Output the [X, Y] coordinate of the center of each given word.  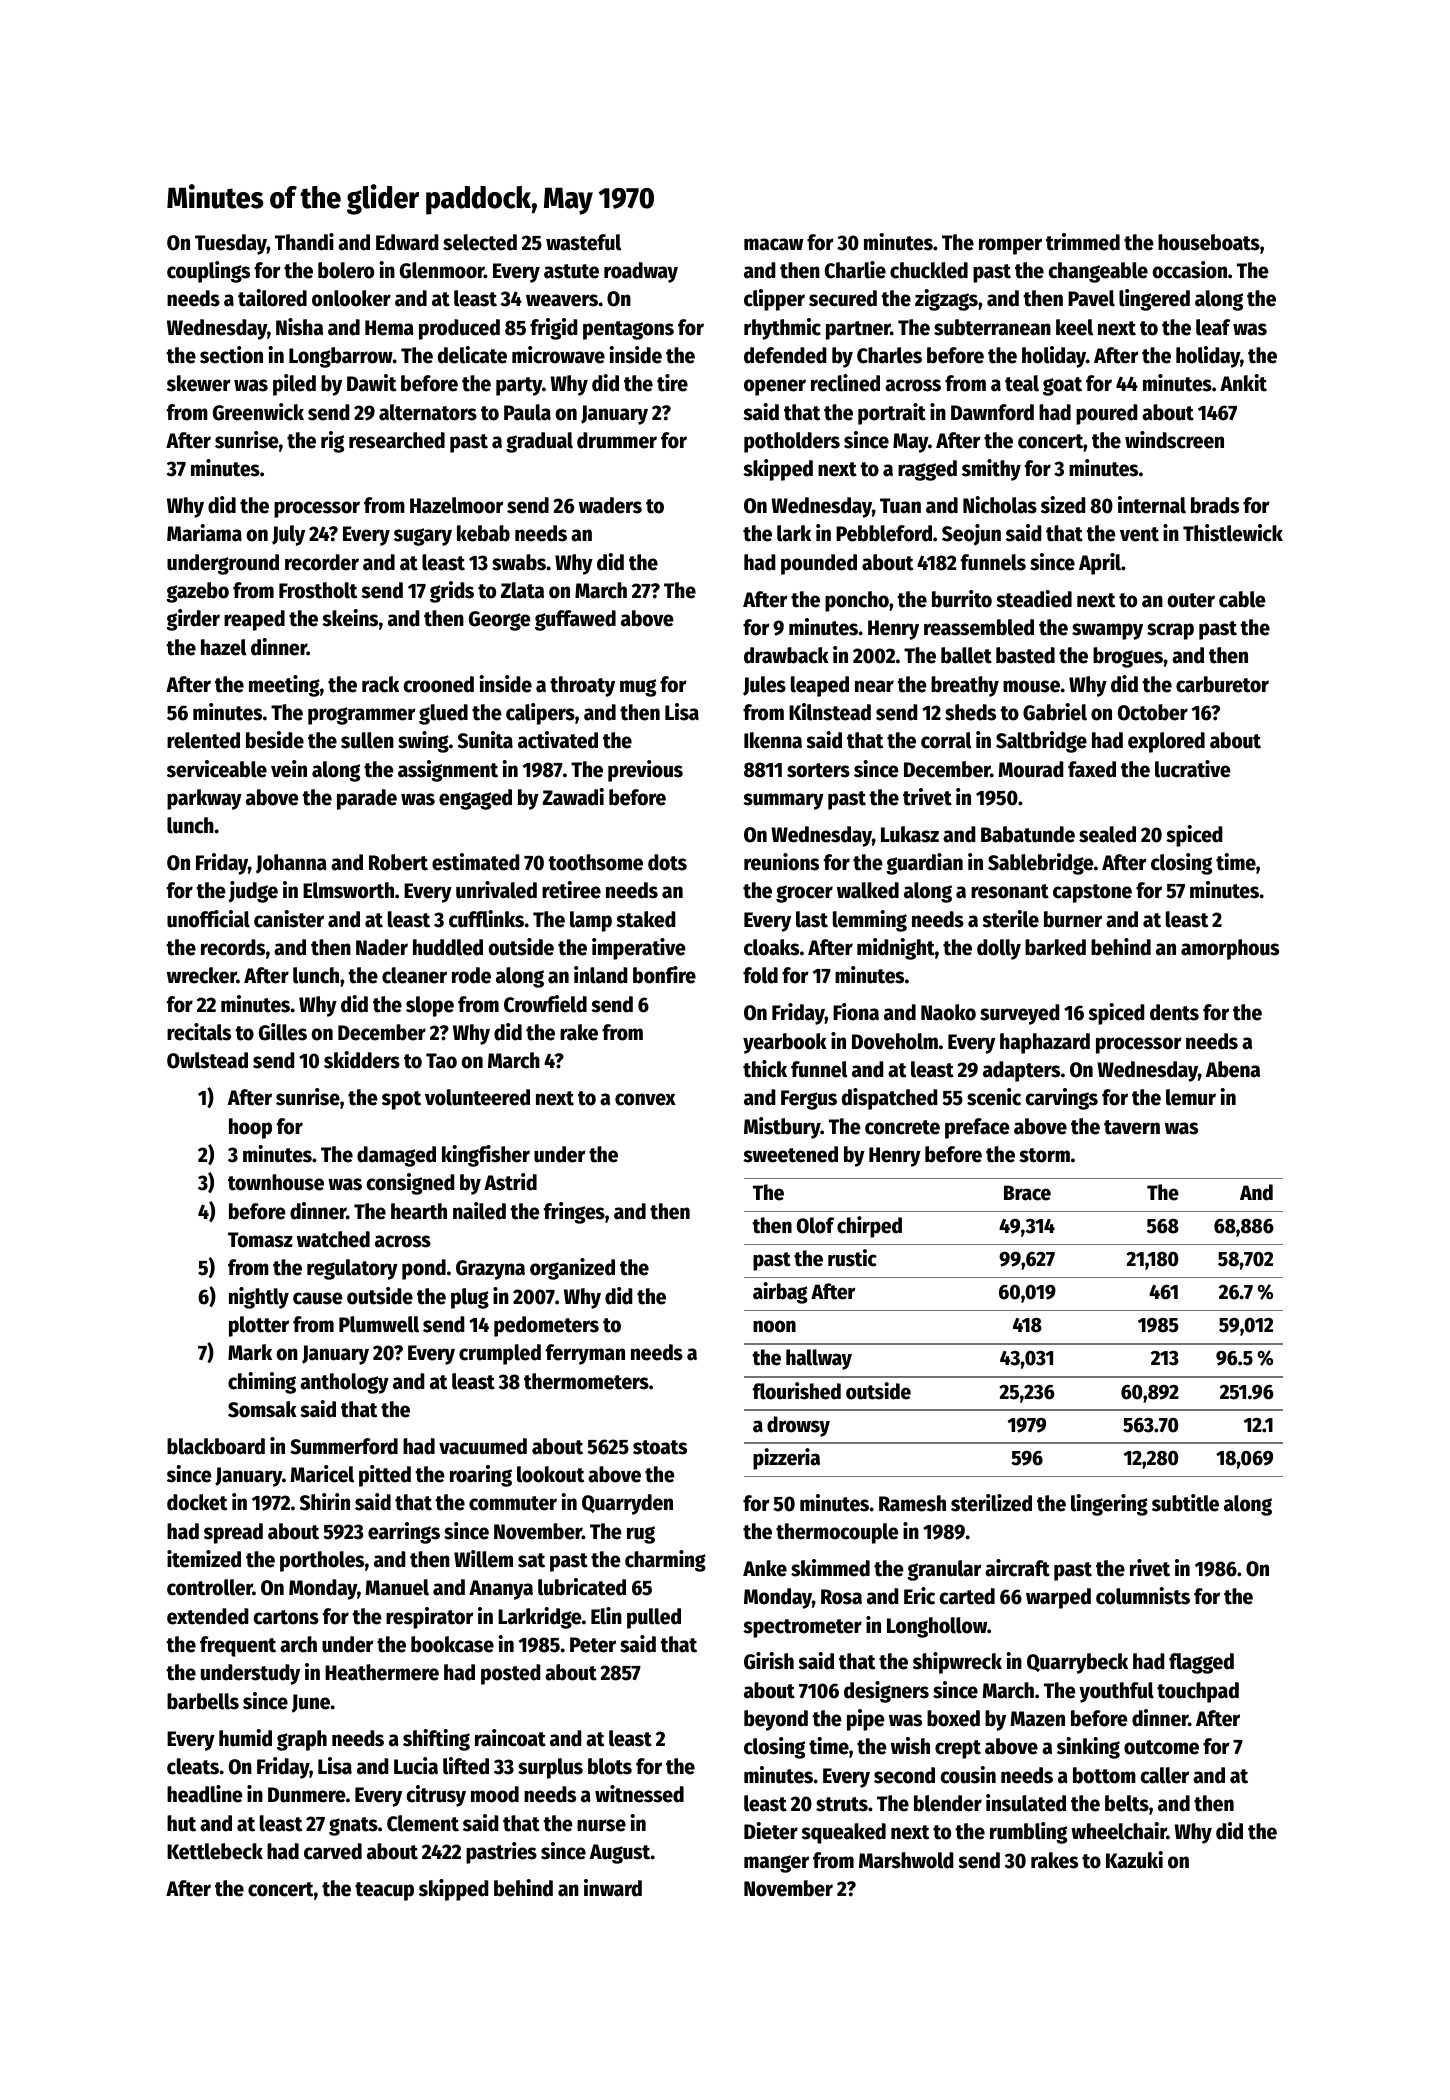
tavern [1132, 1127]
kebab [483, 533]
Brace [1027, 1193]
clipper [774, 300]
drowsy [798, 1426]
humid [245, 1738]
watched [333, 1239]
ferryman [585, 1354]
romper [1010, 246]
